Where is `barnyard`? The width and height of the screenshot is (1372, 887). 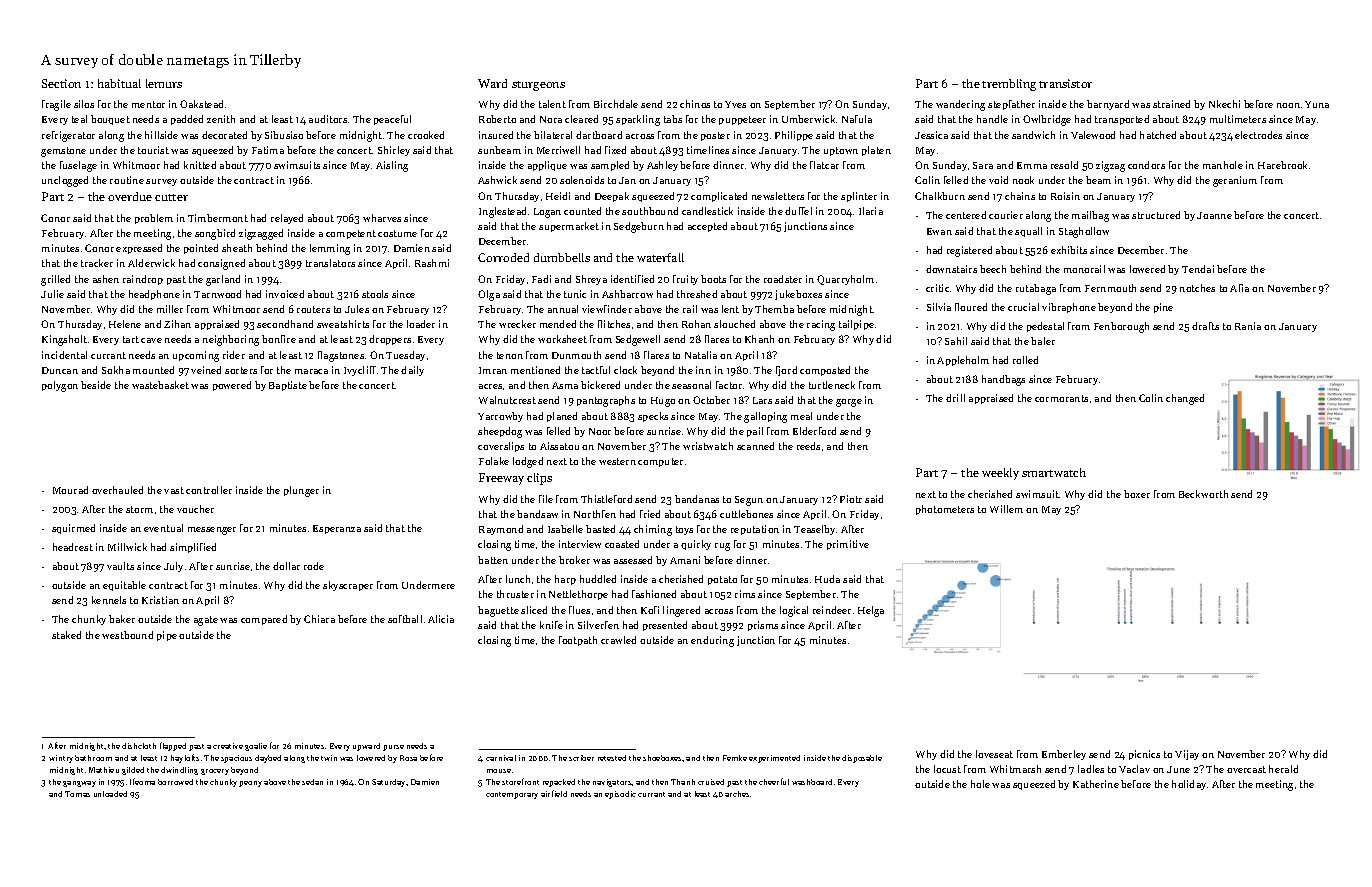 barnyard is located at coordinates (1108, 105).
